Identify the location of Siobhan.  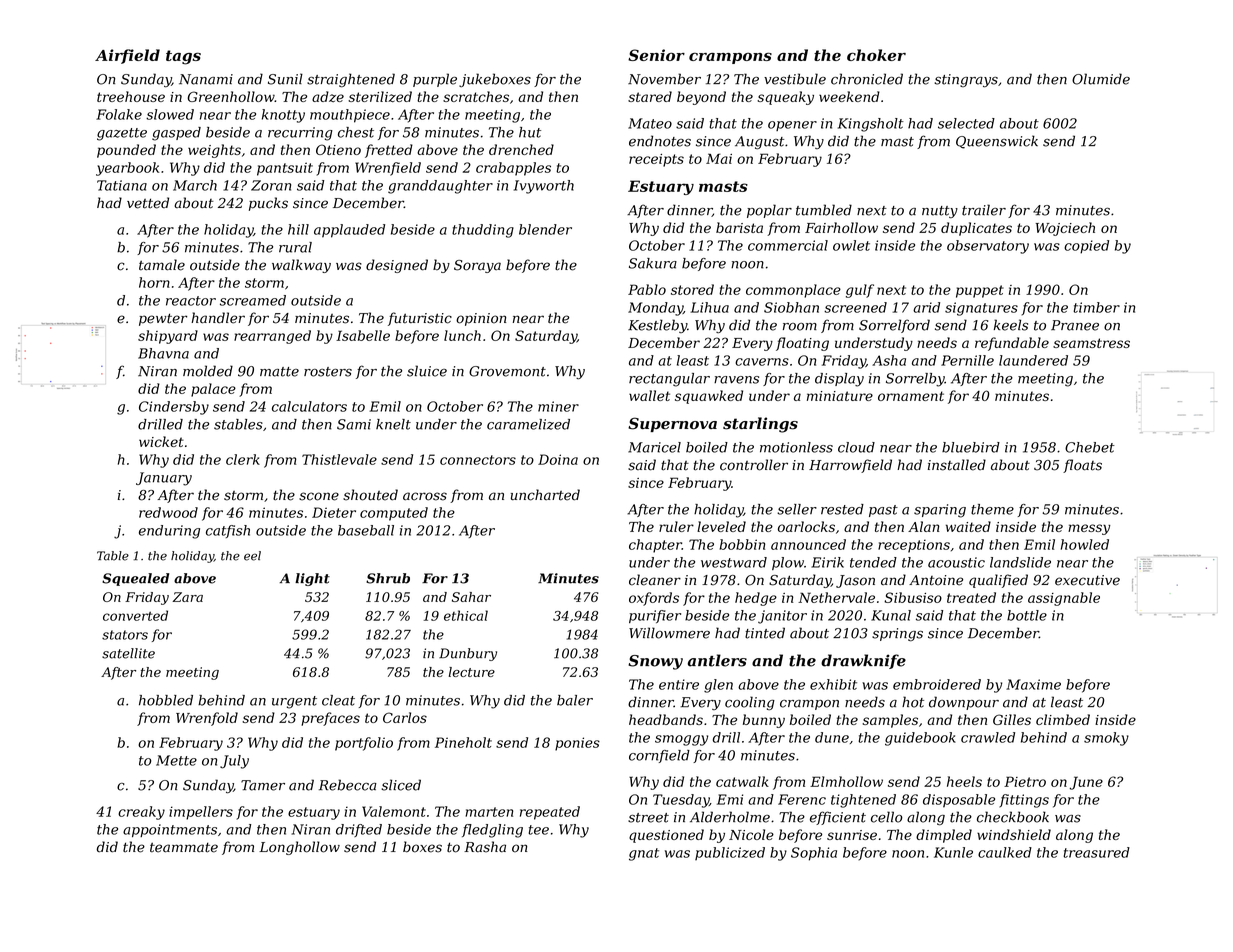
(791, 307).
